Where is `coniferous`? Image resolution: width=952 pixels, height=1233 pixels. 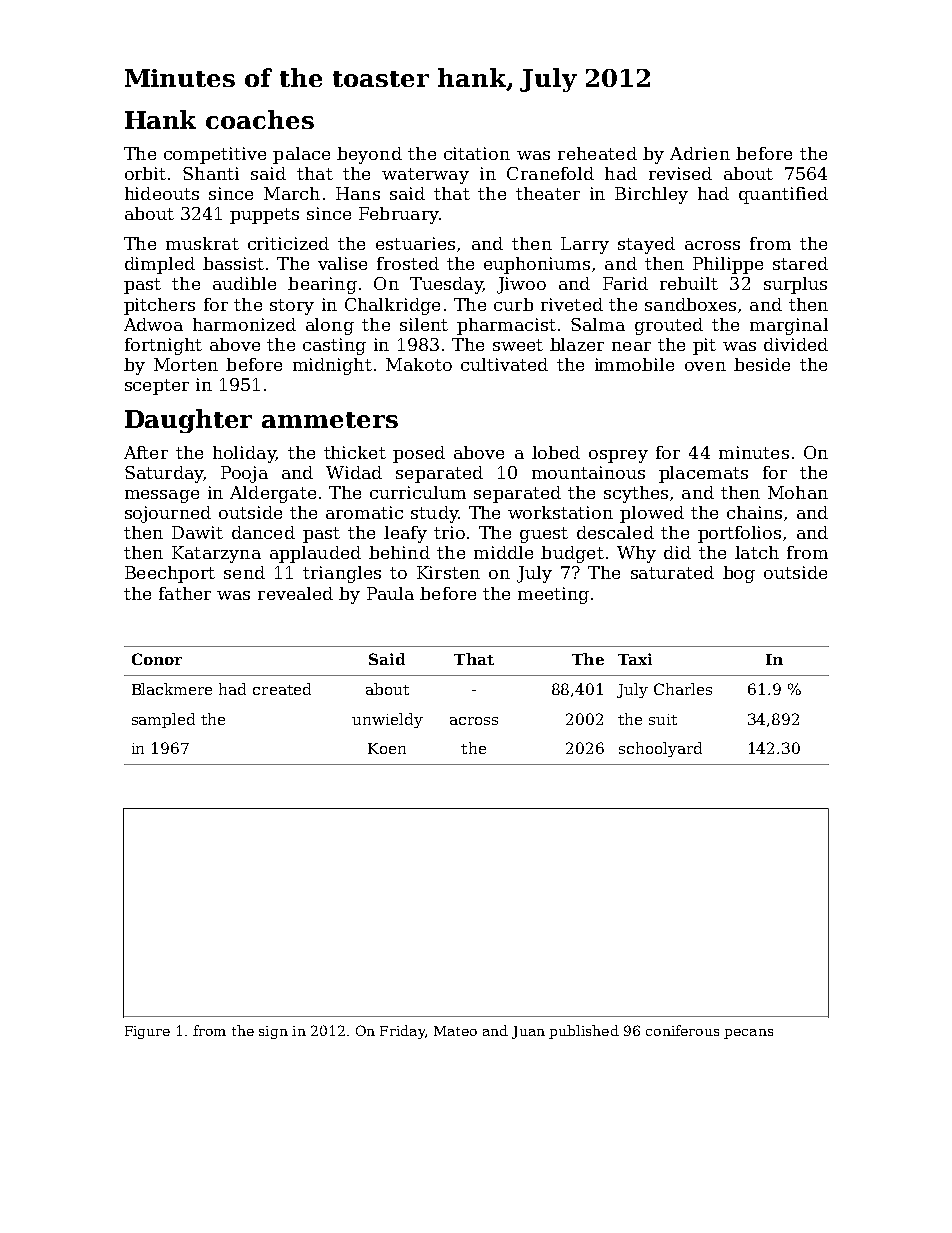 coniferous is located at coordinates (682, 1030).
